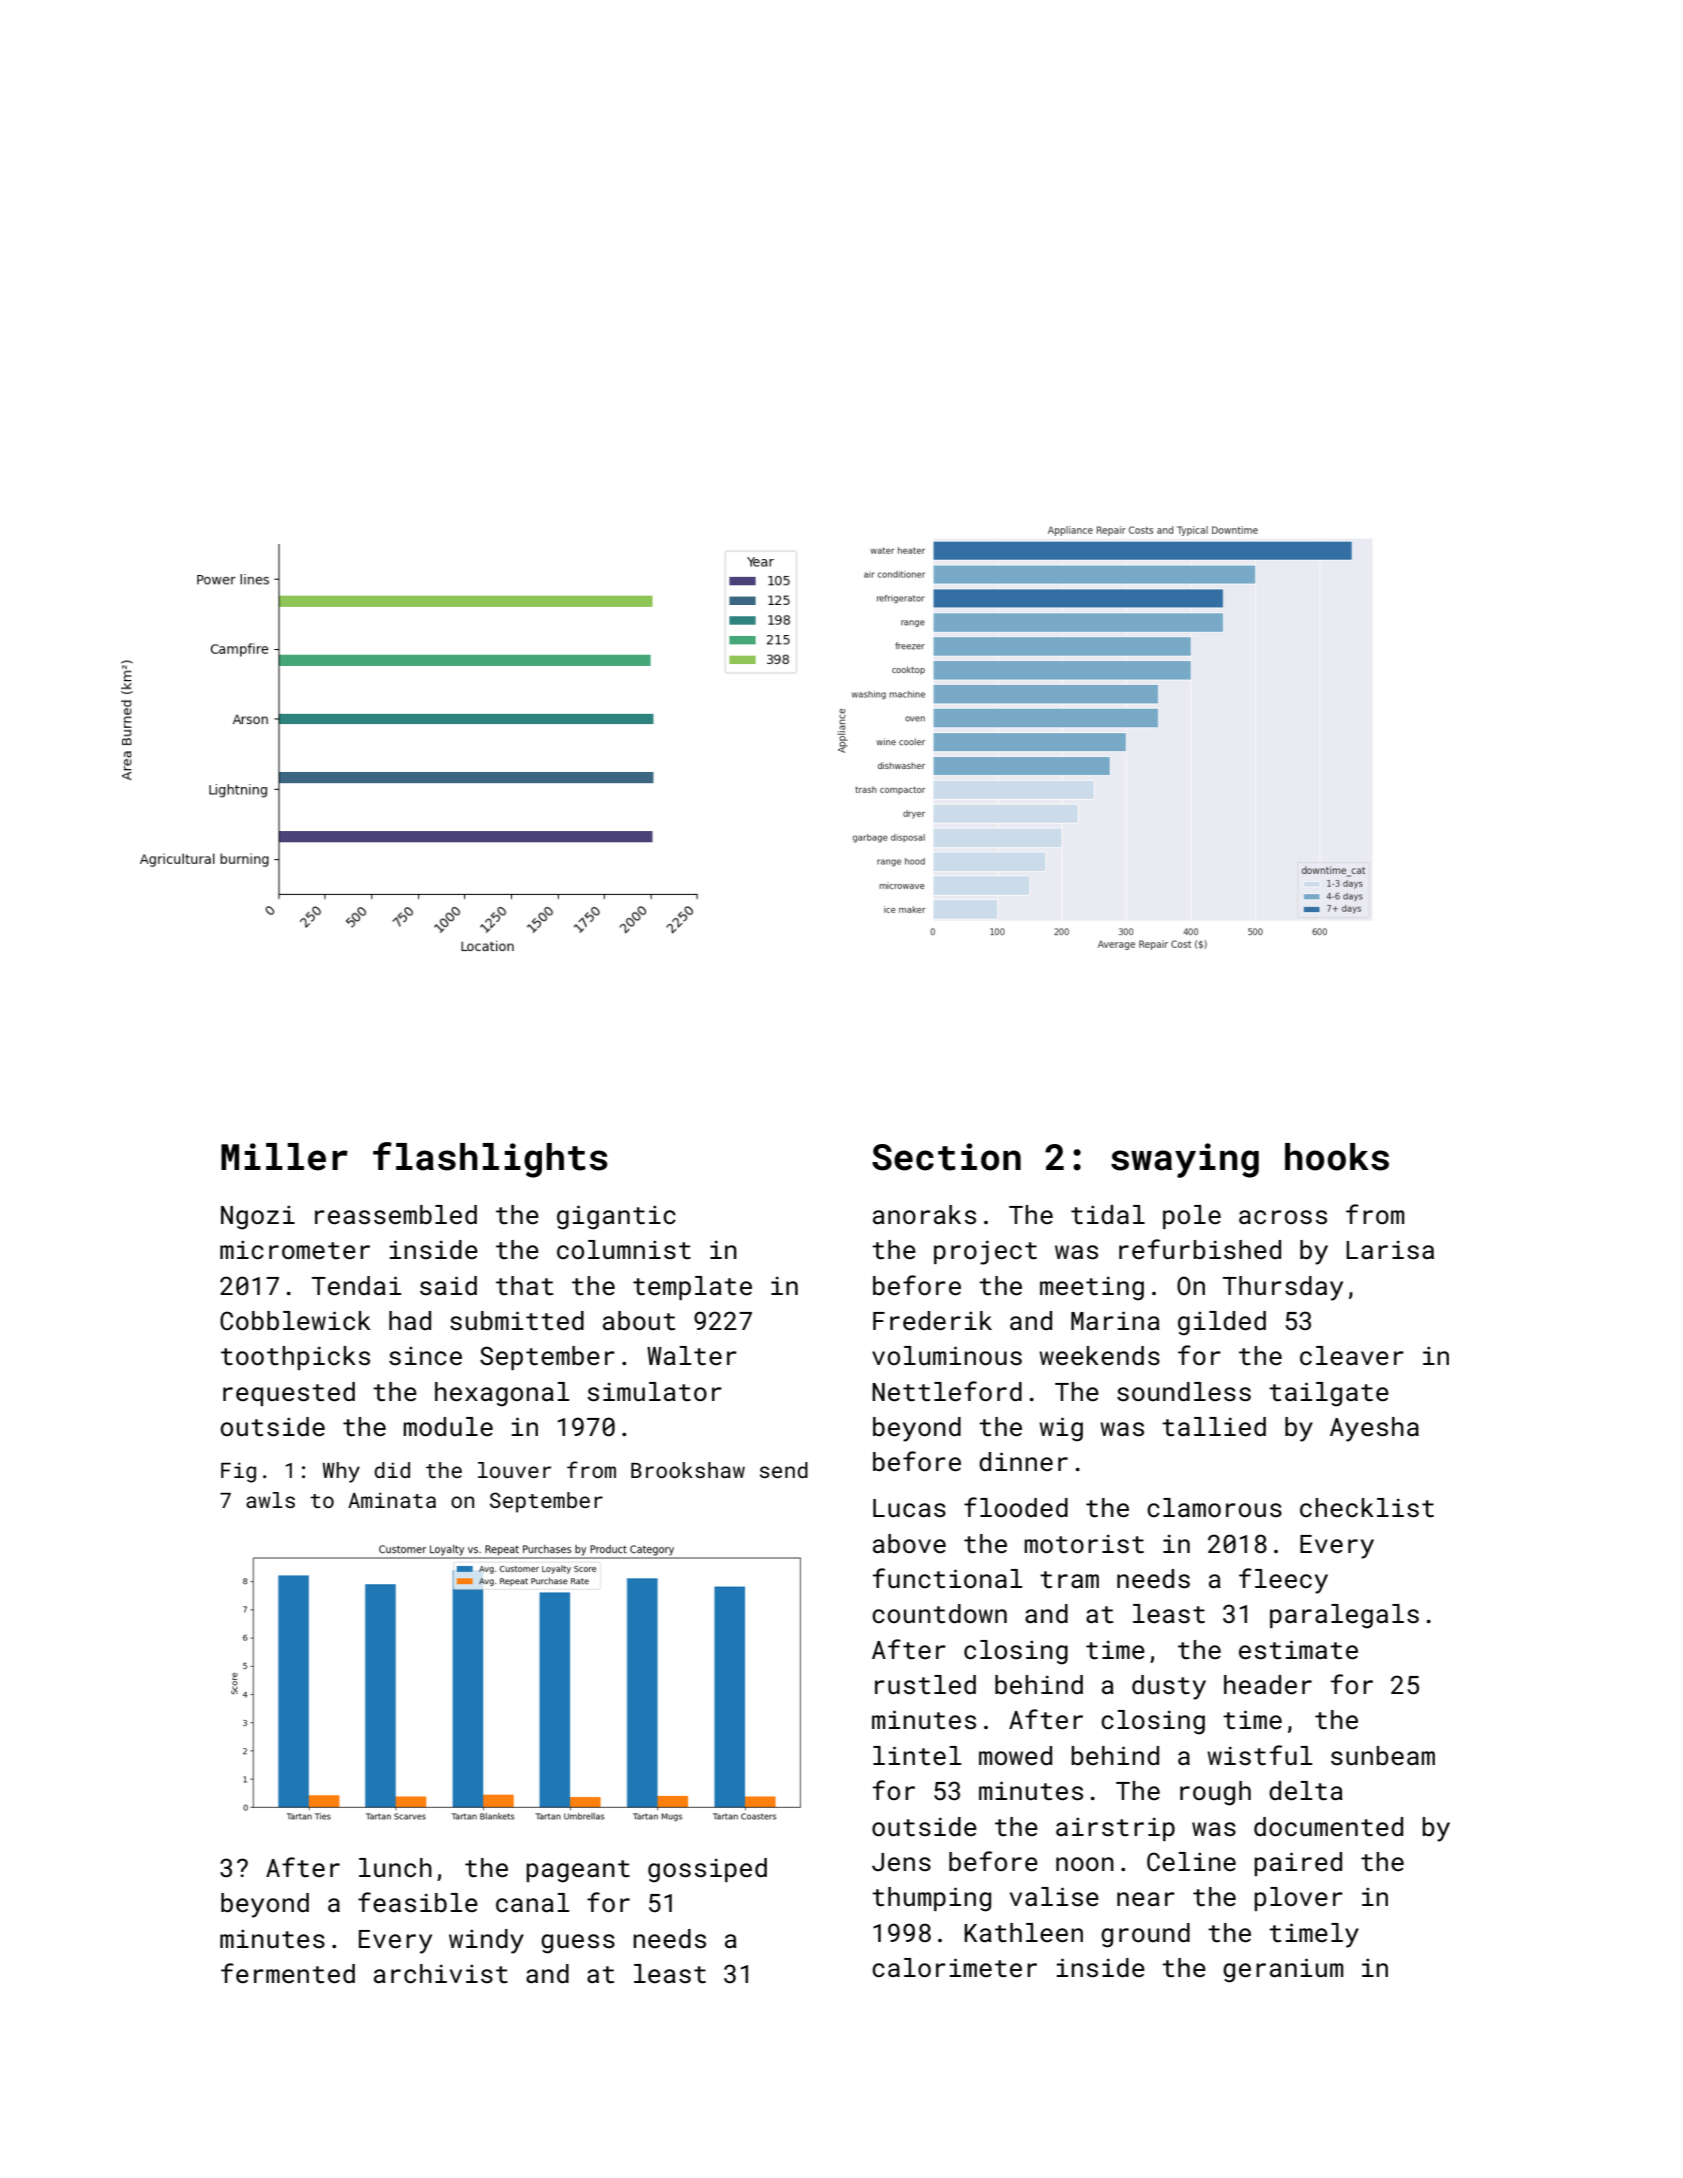 The width and height of the screenshot is (1683, 2178). I want to click on calorimeter, so click(954, 1968).
